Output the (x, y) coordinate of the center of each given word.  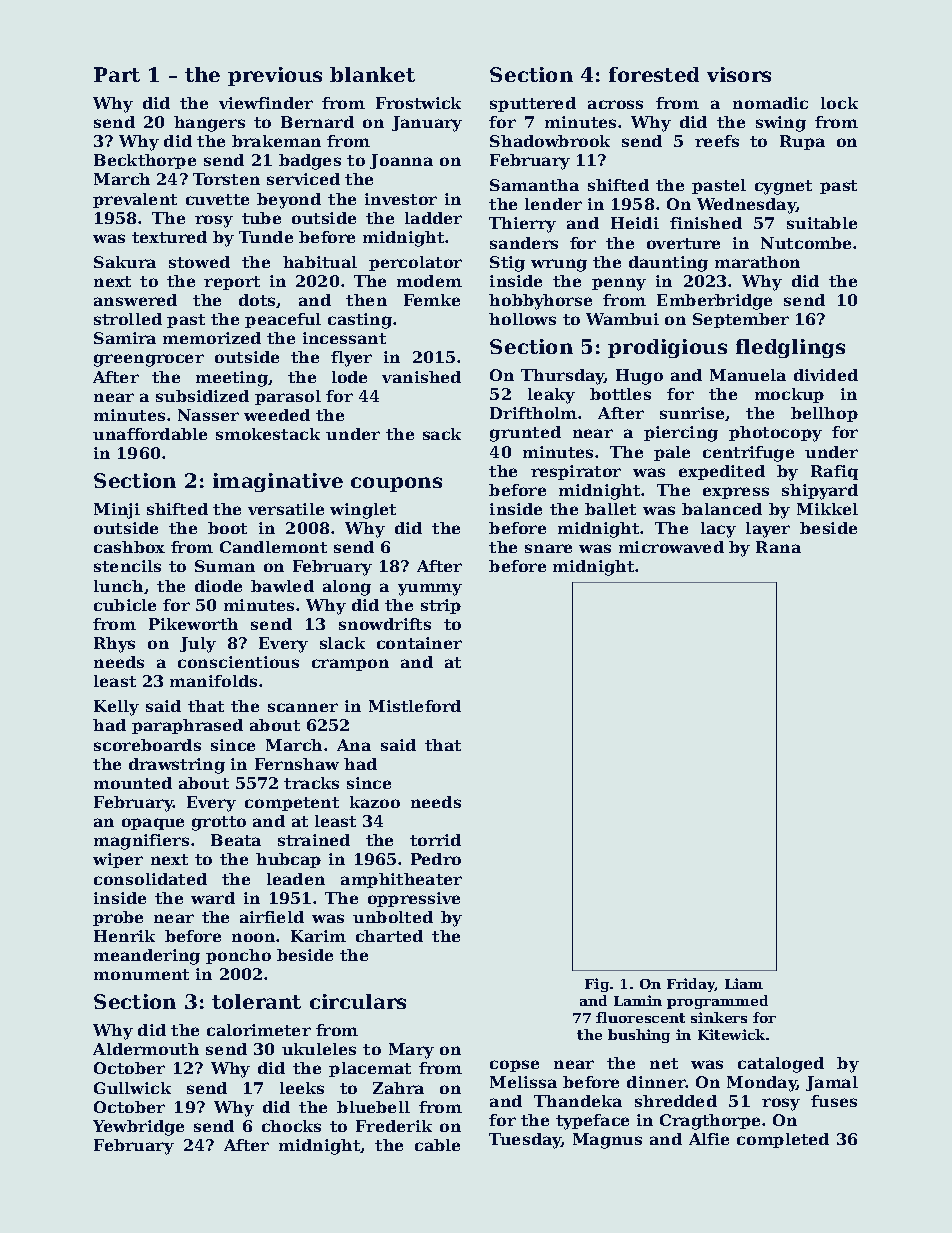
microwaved (671, 547)
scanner (303, 707)
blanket (372, 74)
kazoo (375, 802)
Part (117, 74)
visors (739, 74)
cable (437, 1145)
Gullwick (132, 1088)
